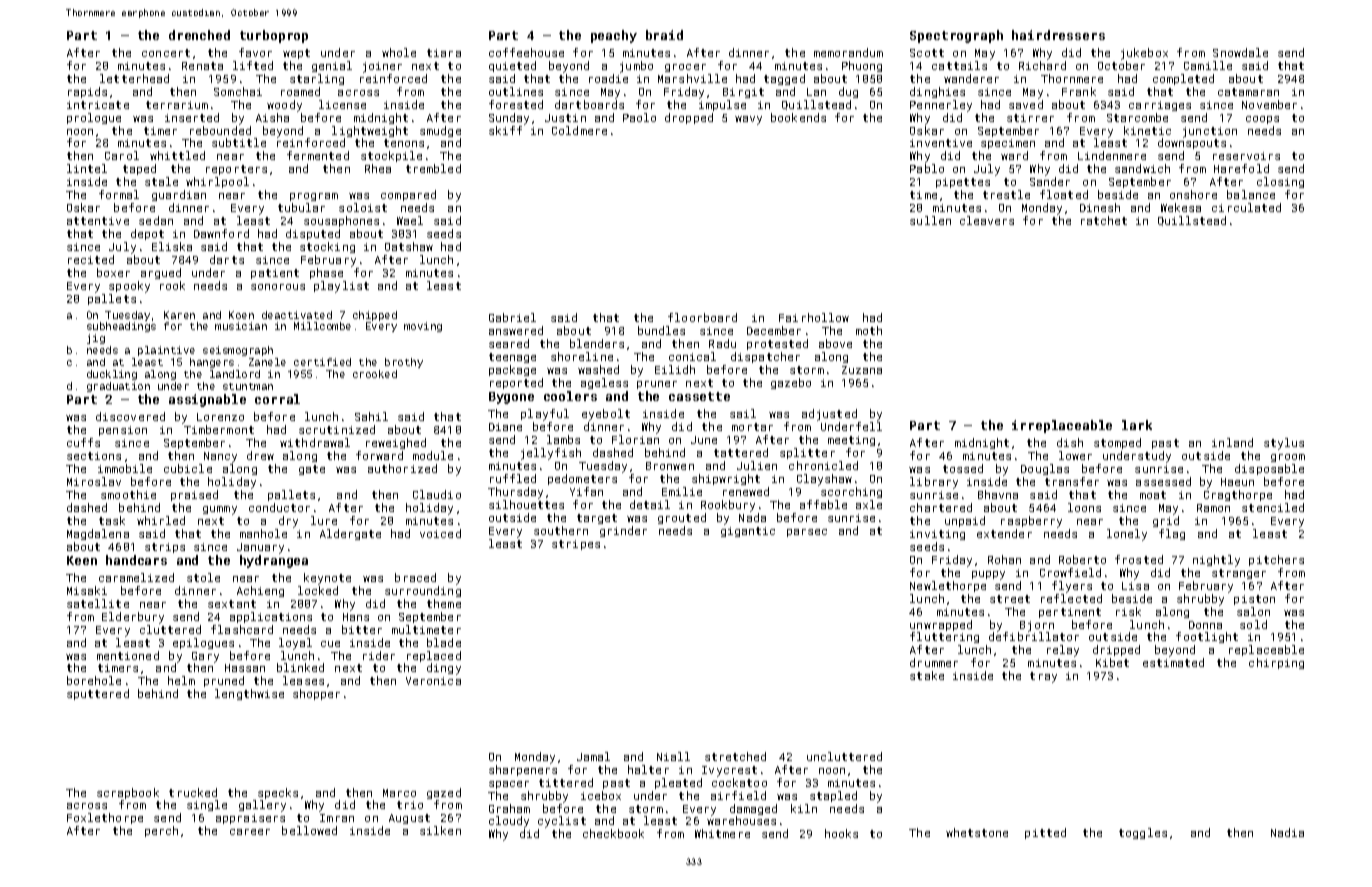  I want to click on hooks, so click(841, 833).
